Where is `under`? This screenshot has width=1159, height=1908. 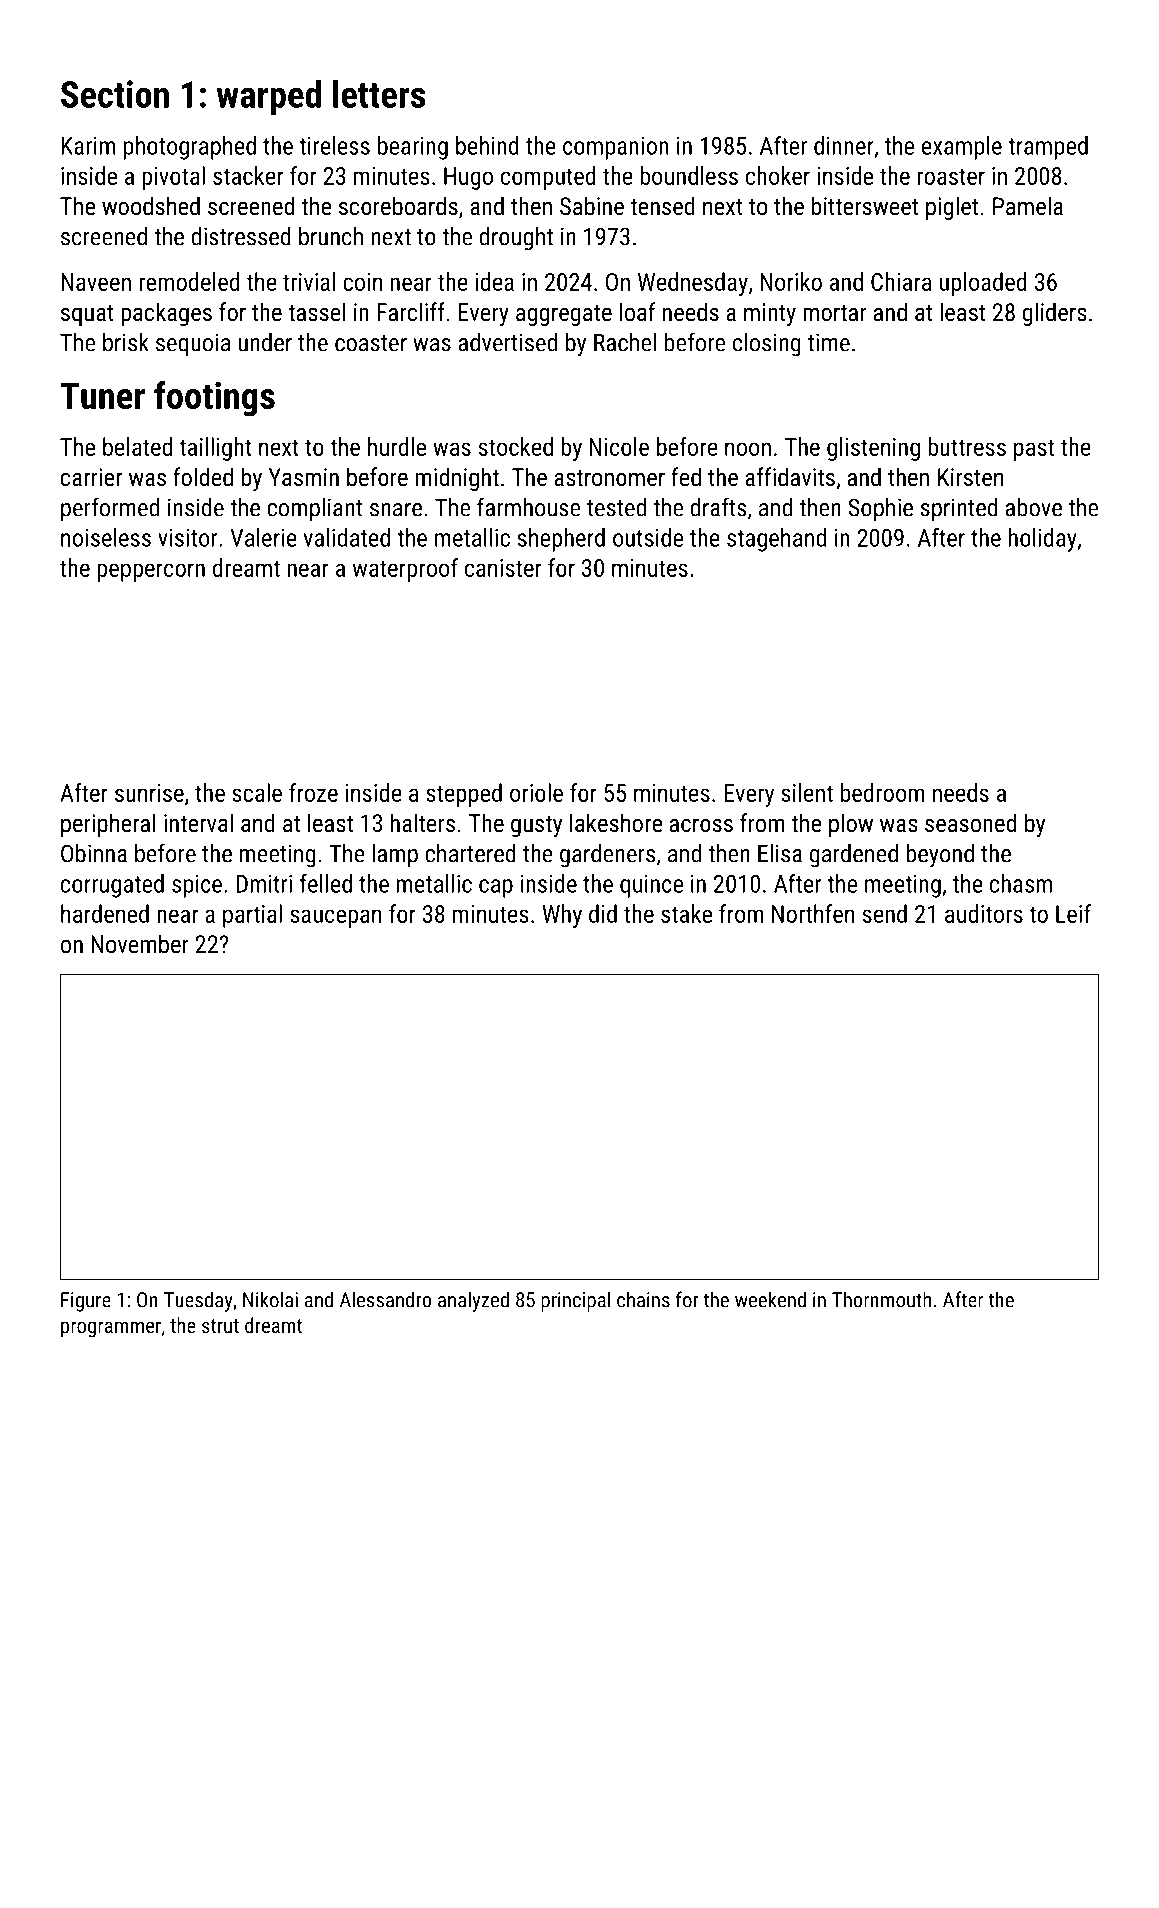
under is located at coordinates (265, 342).
